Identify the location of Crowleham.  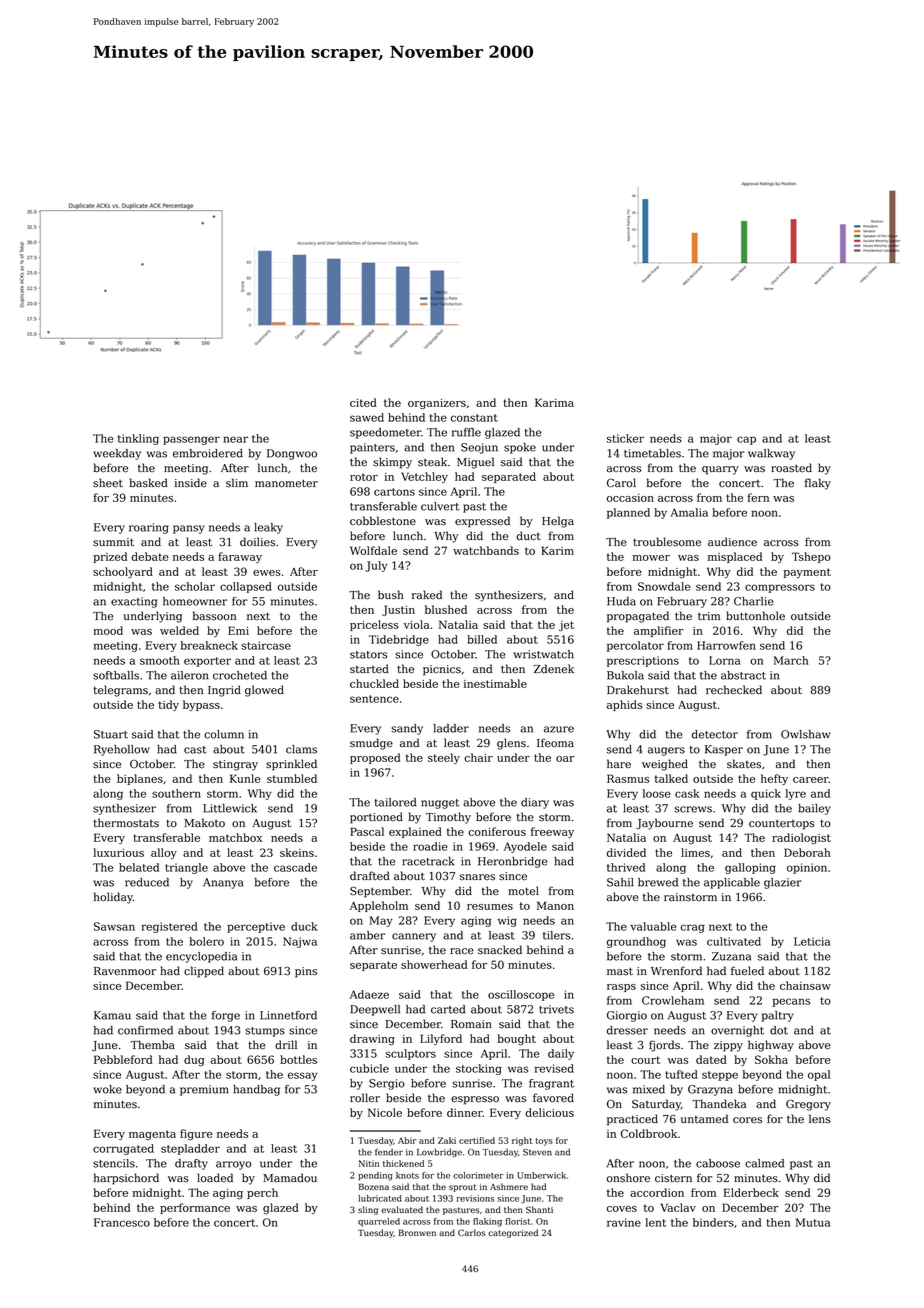
(673, 1000).
